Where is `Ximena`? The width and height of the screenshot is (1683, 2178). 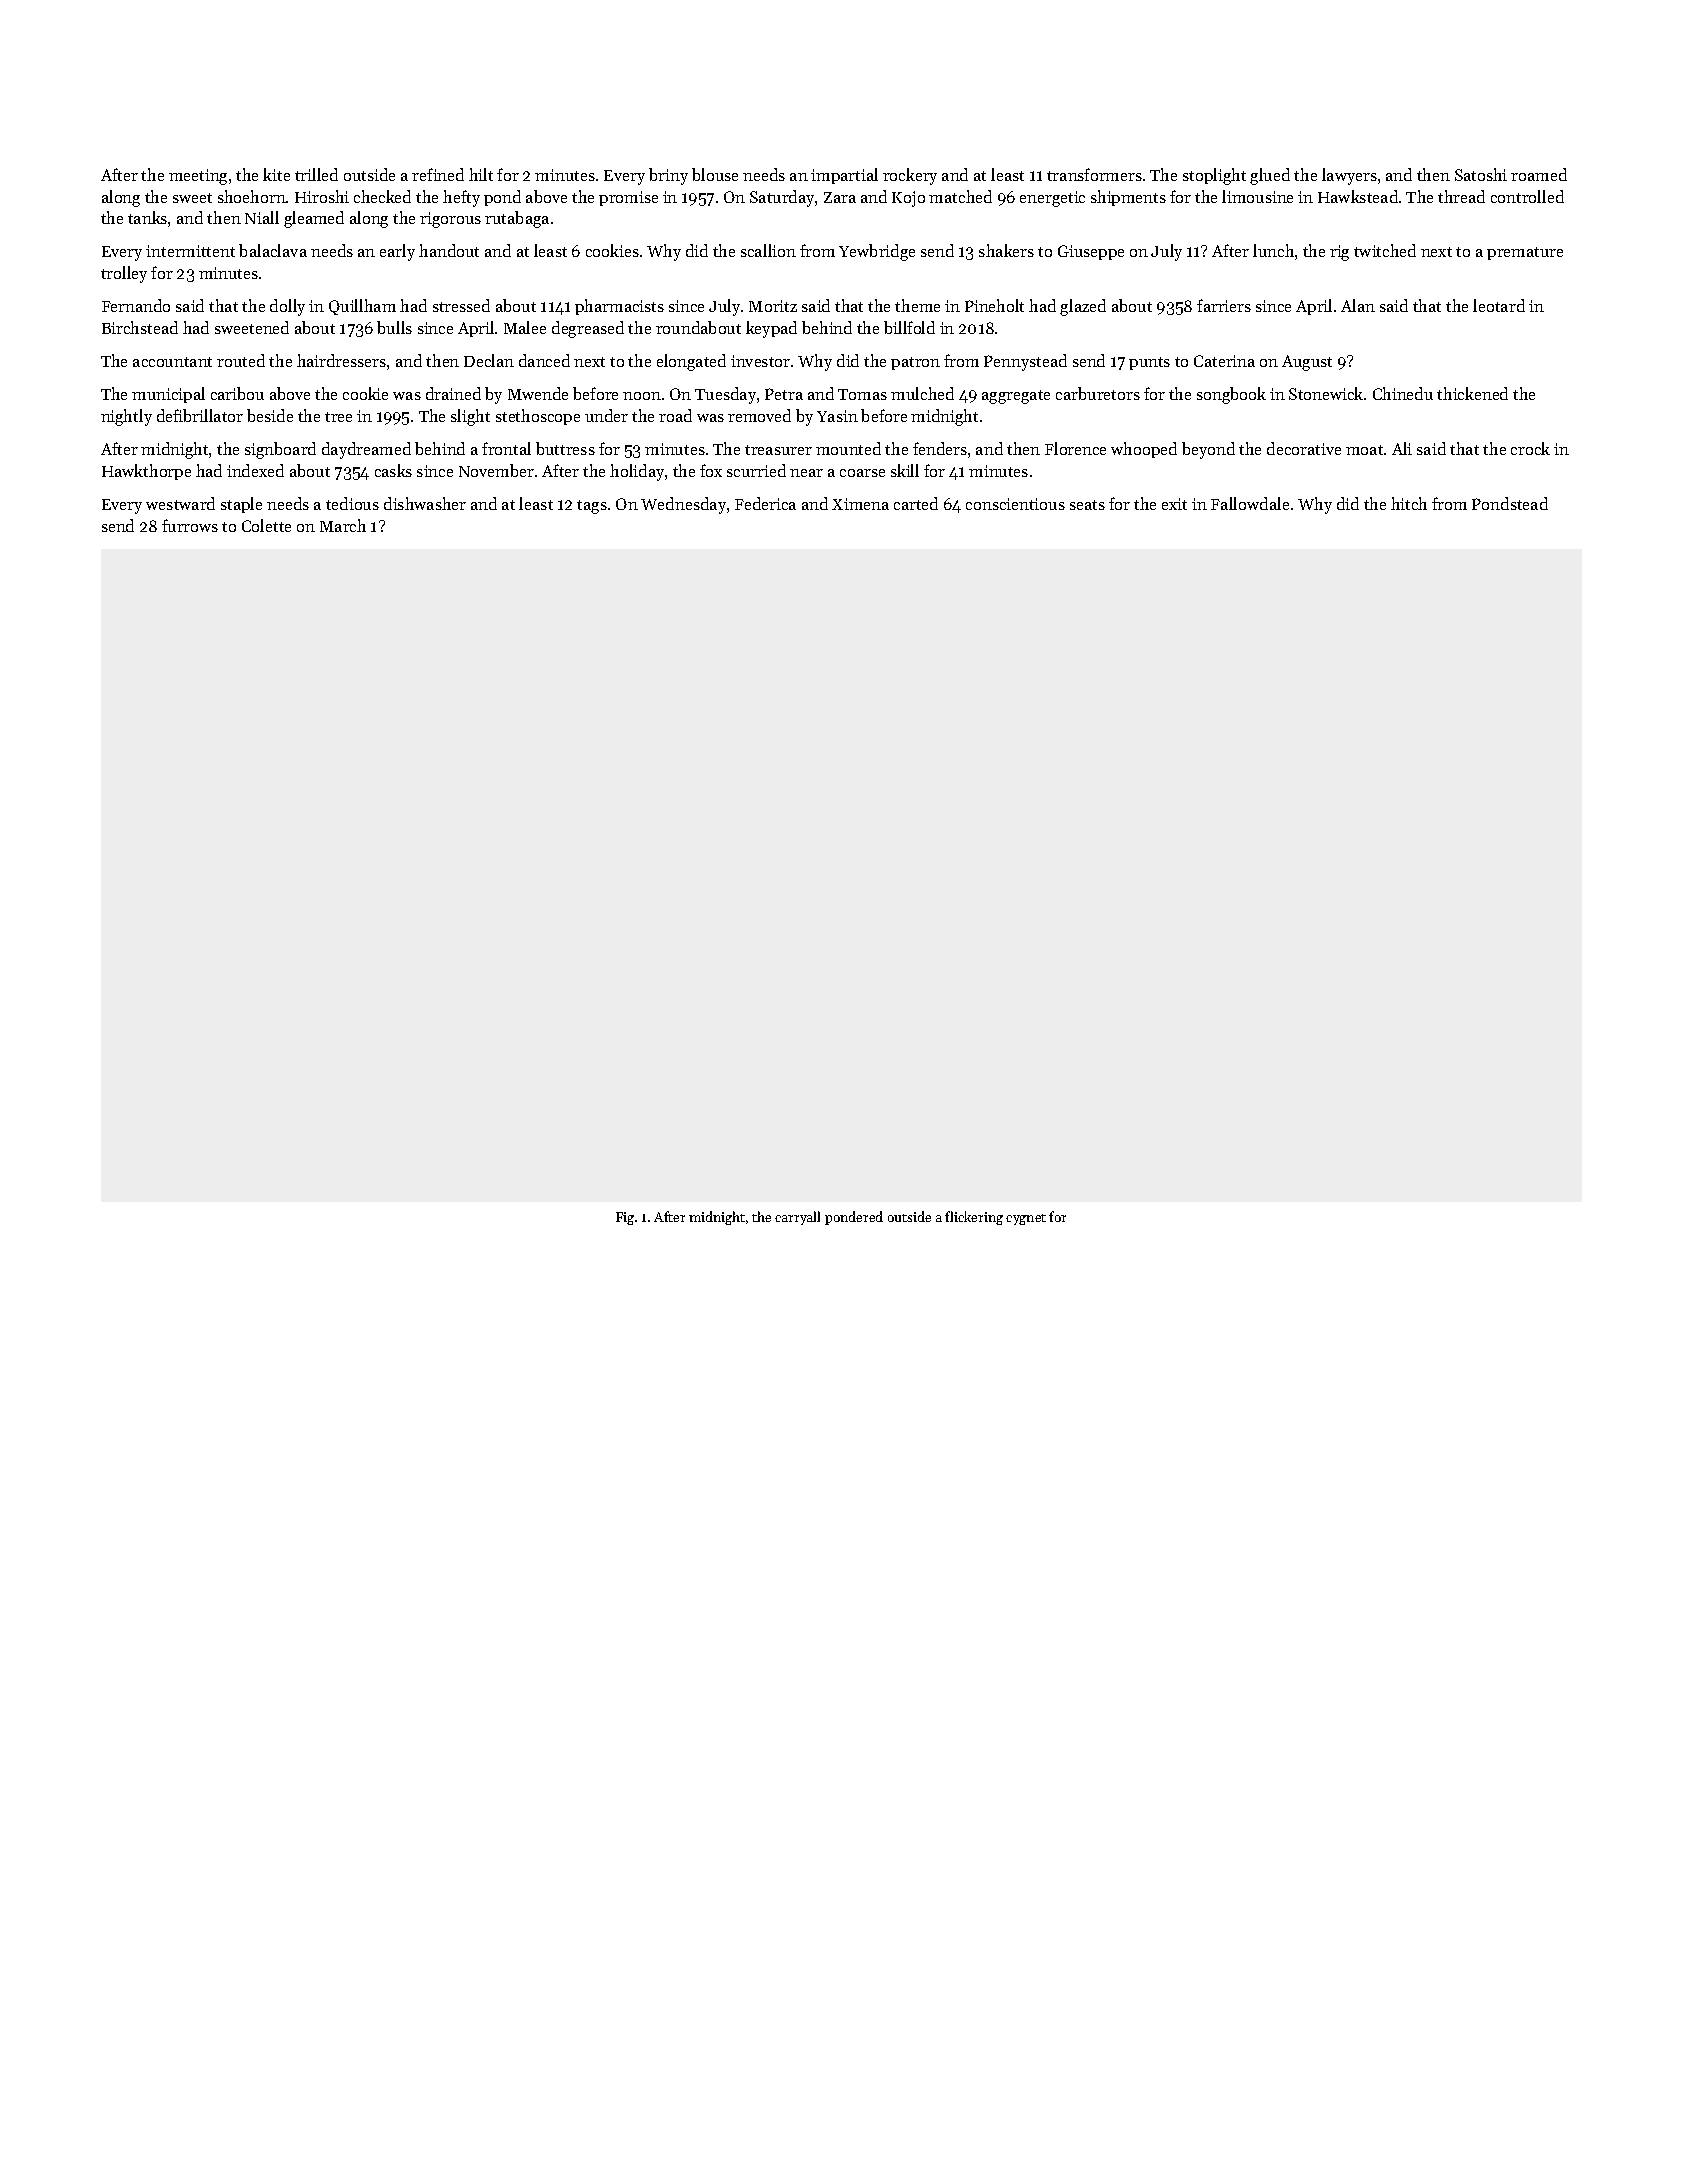 Ximena is located at coordinates (860, 504).
